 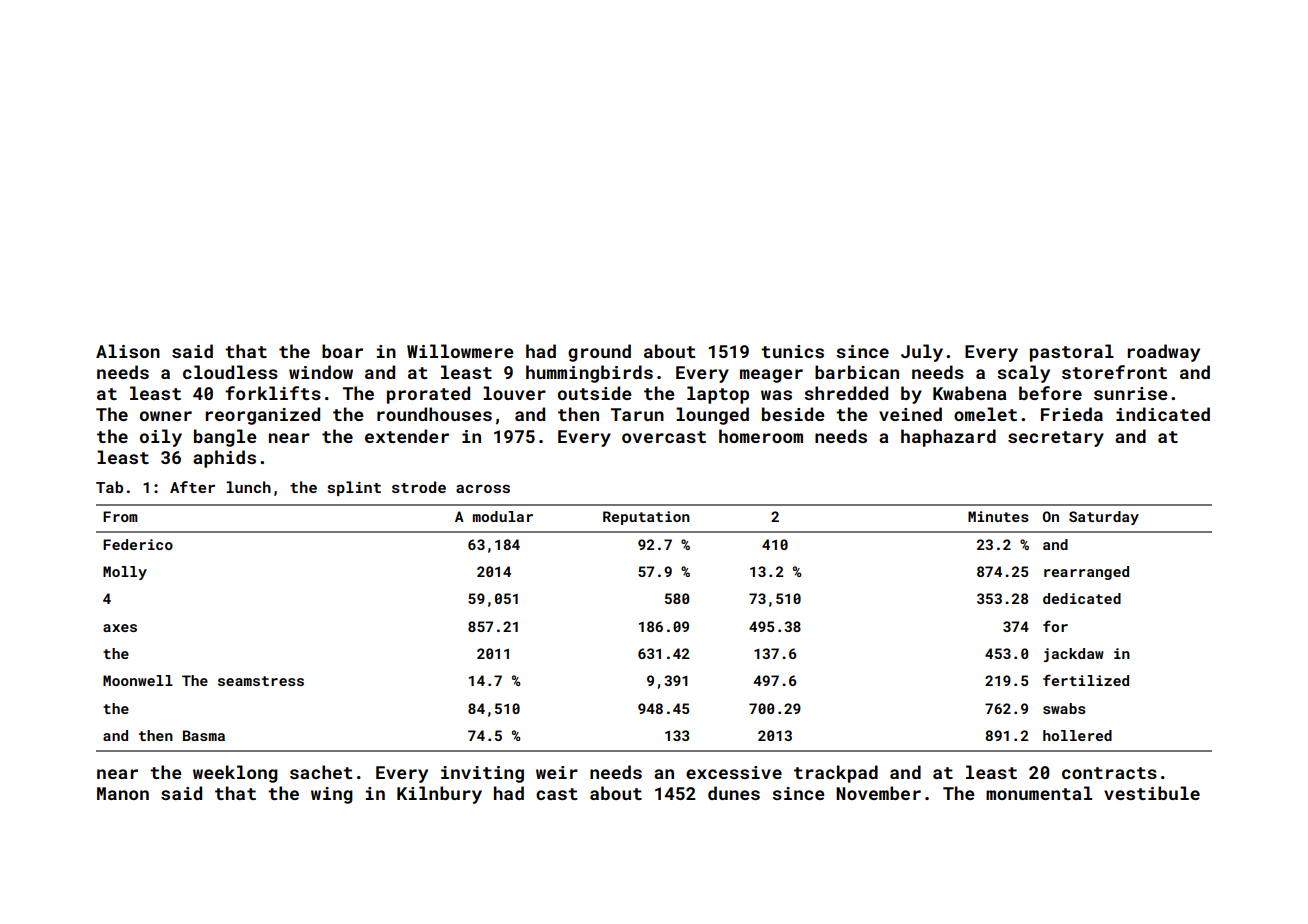 I want to click on sunrise, so click(x=1131, y=393).
